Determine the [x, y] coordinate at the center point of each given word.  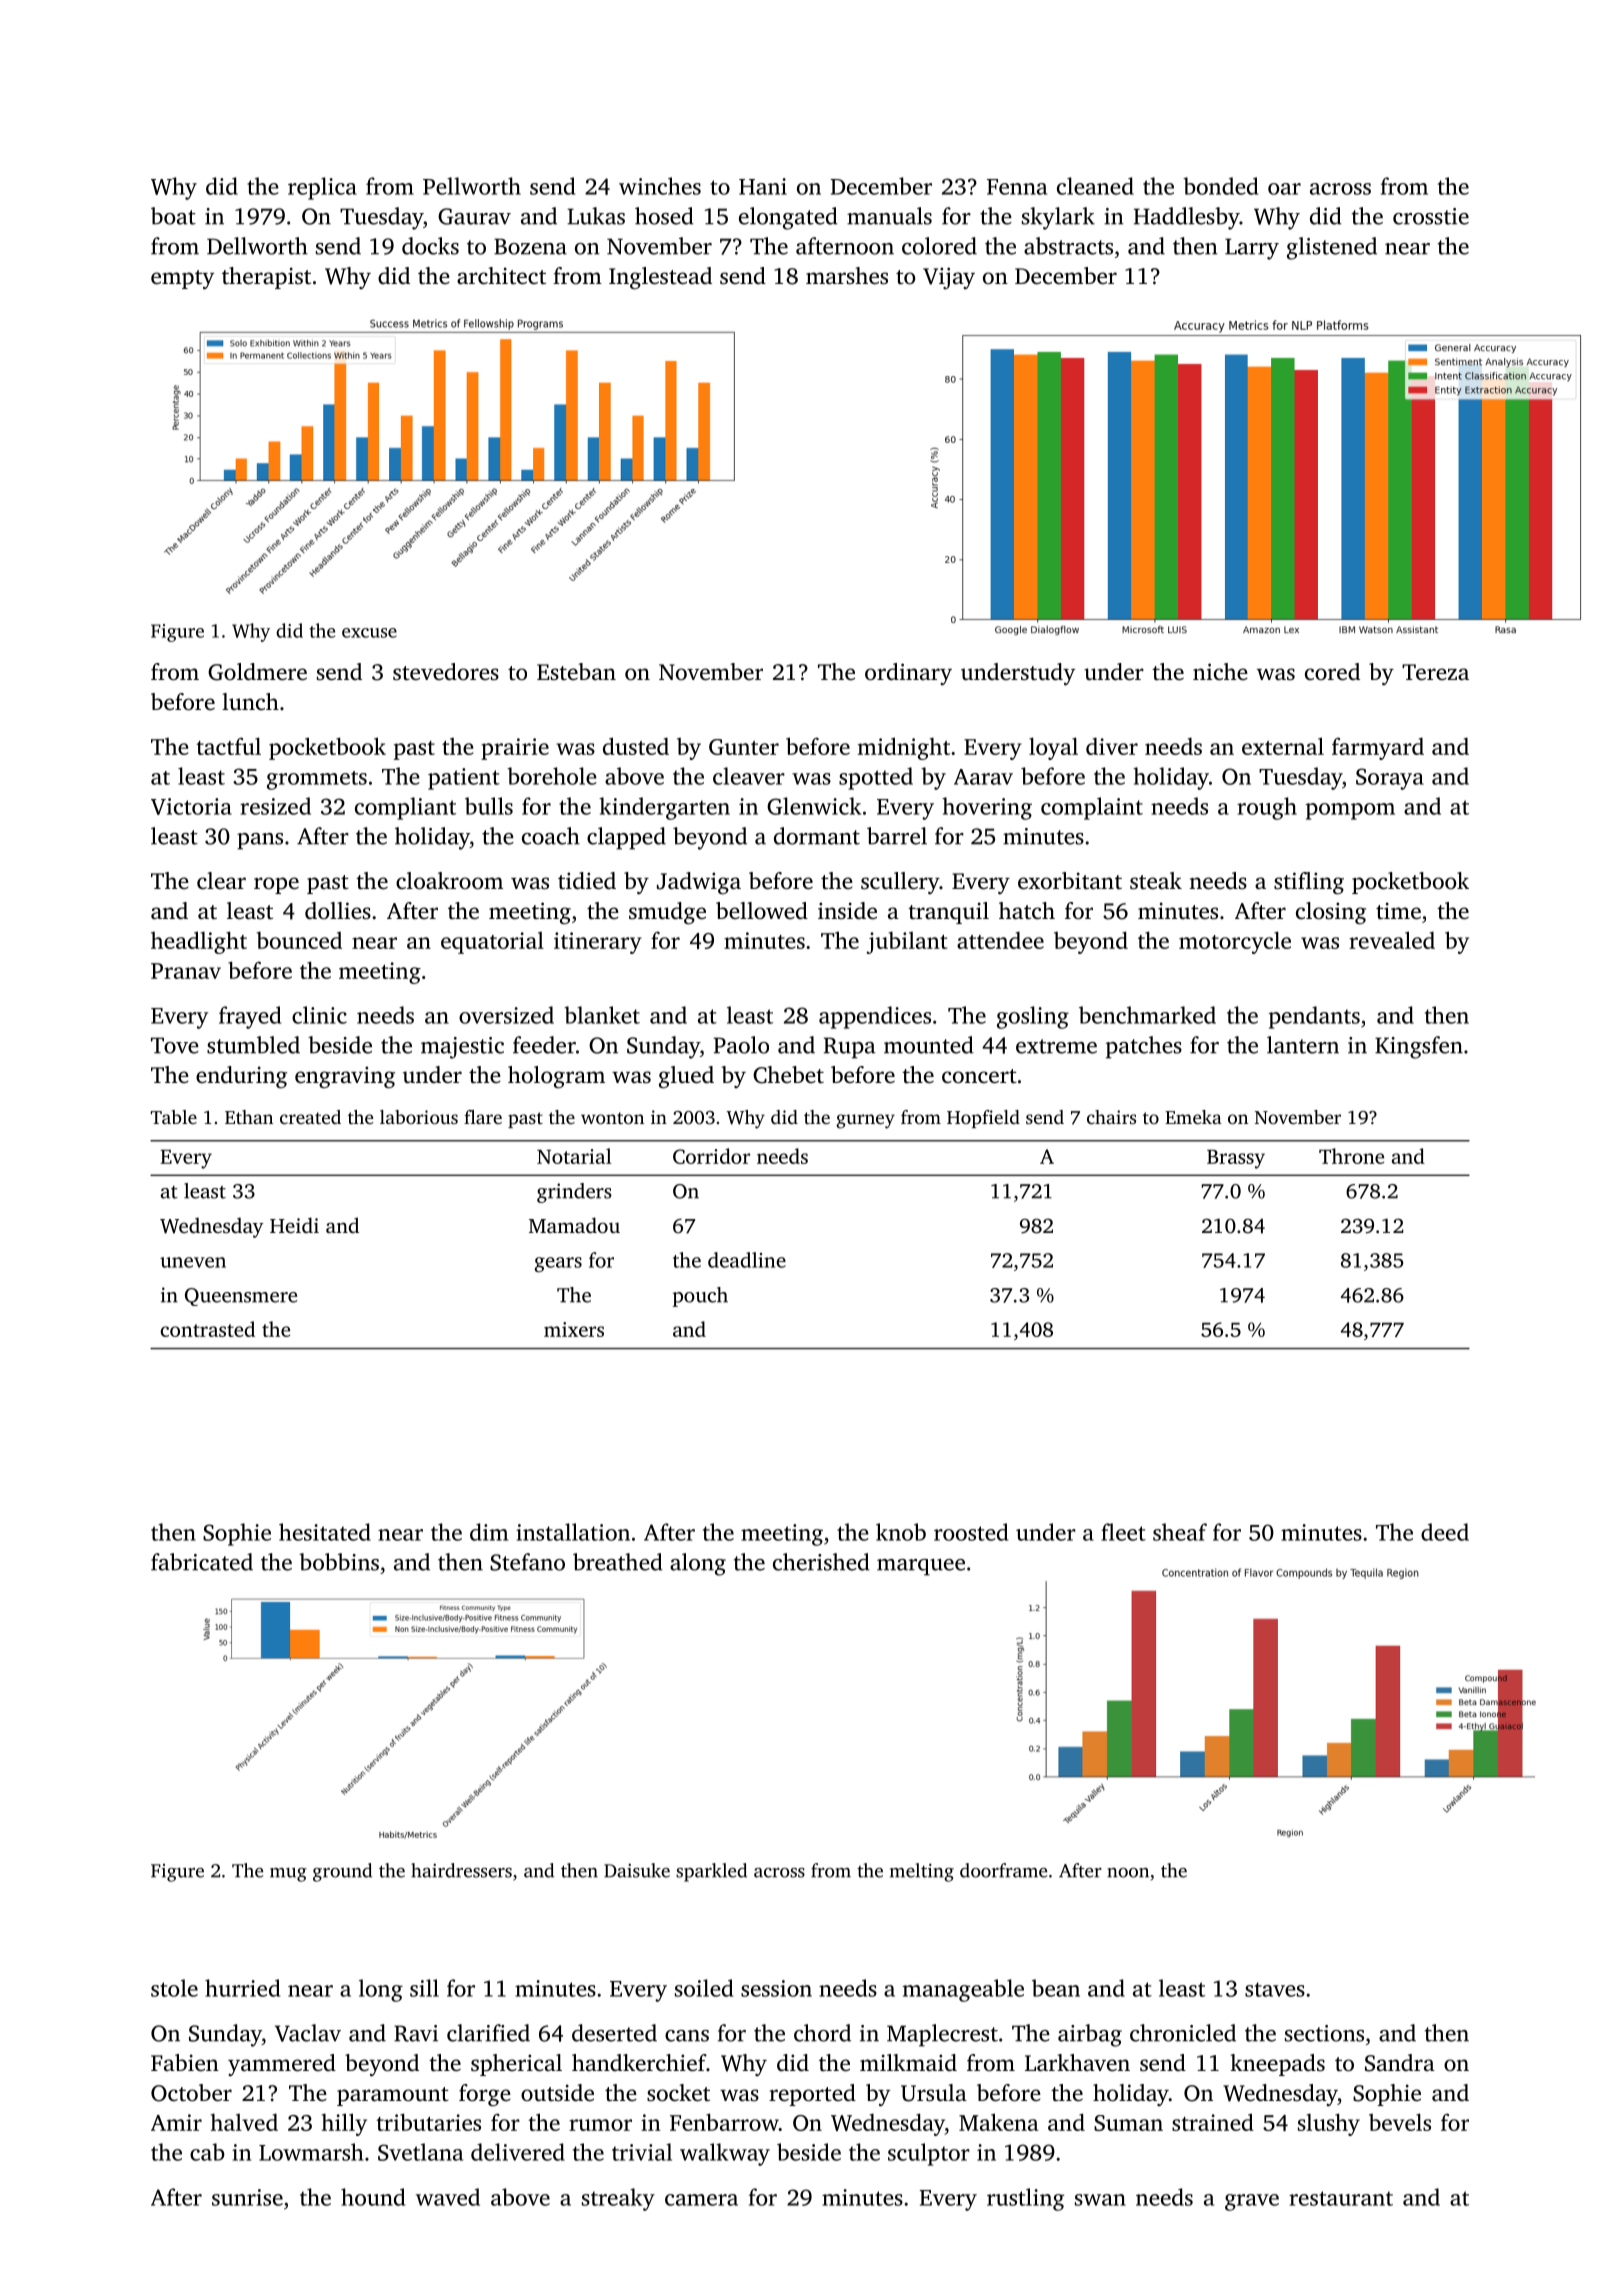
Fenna [1017, 187]
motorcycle [1235, 942]
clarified [488, 2033]
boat [173, 216]
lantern [1303, 1045]
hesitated [325, 1532]
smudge [667, 913]
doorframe [1003, 1870]
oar [1284, 189]
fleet [1123, 1532]
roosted [971, 1532]
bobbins [339, 1562]
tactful [228, 746]
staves [1275, 1989]
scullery [900, 883]
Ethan [249, 1117]
